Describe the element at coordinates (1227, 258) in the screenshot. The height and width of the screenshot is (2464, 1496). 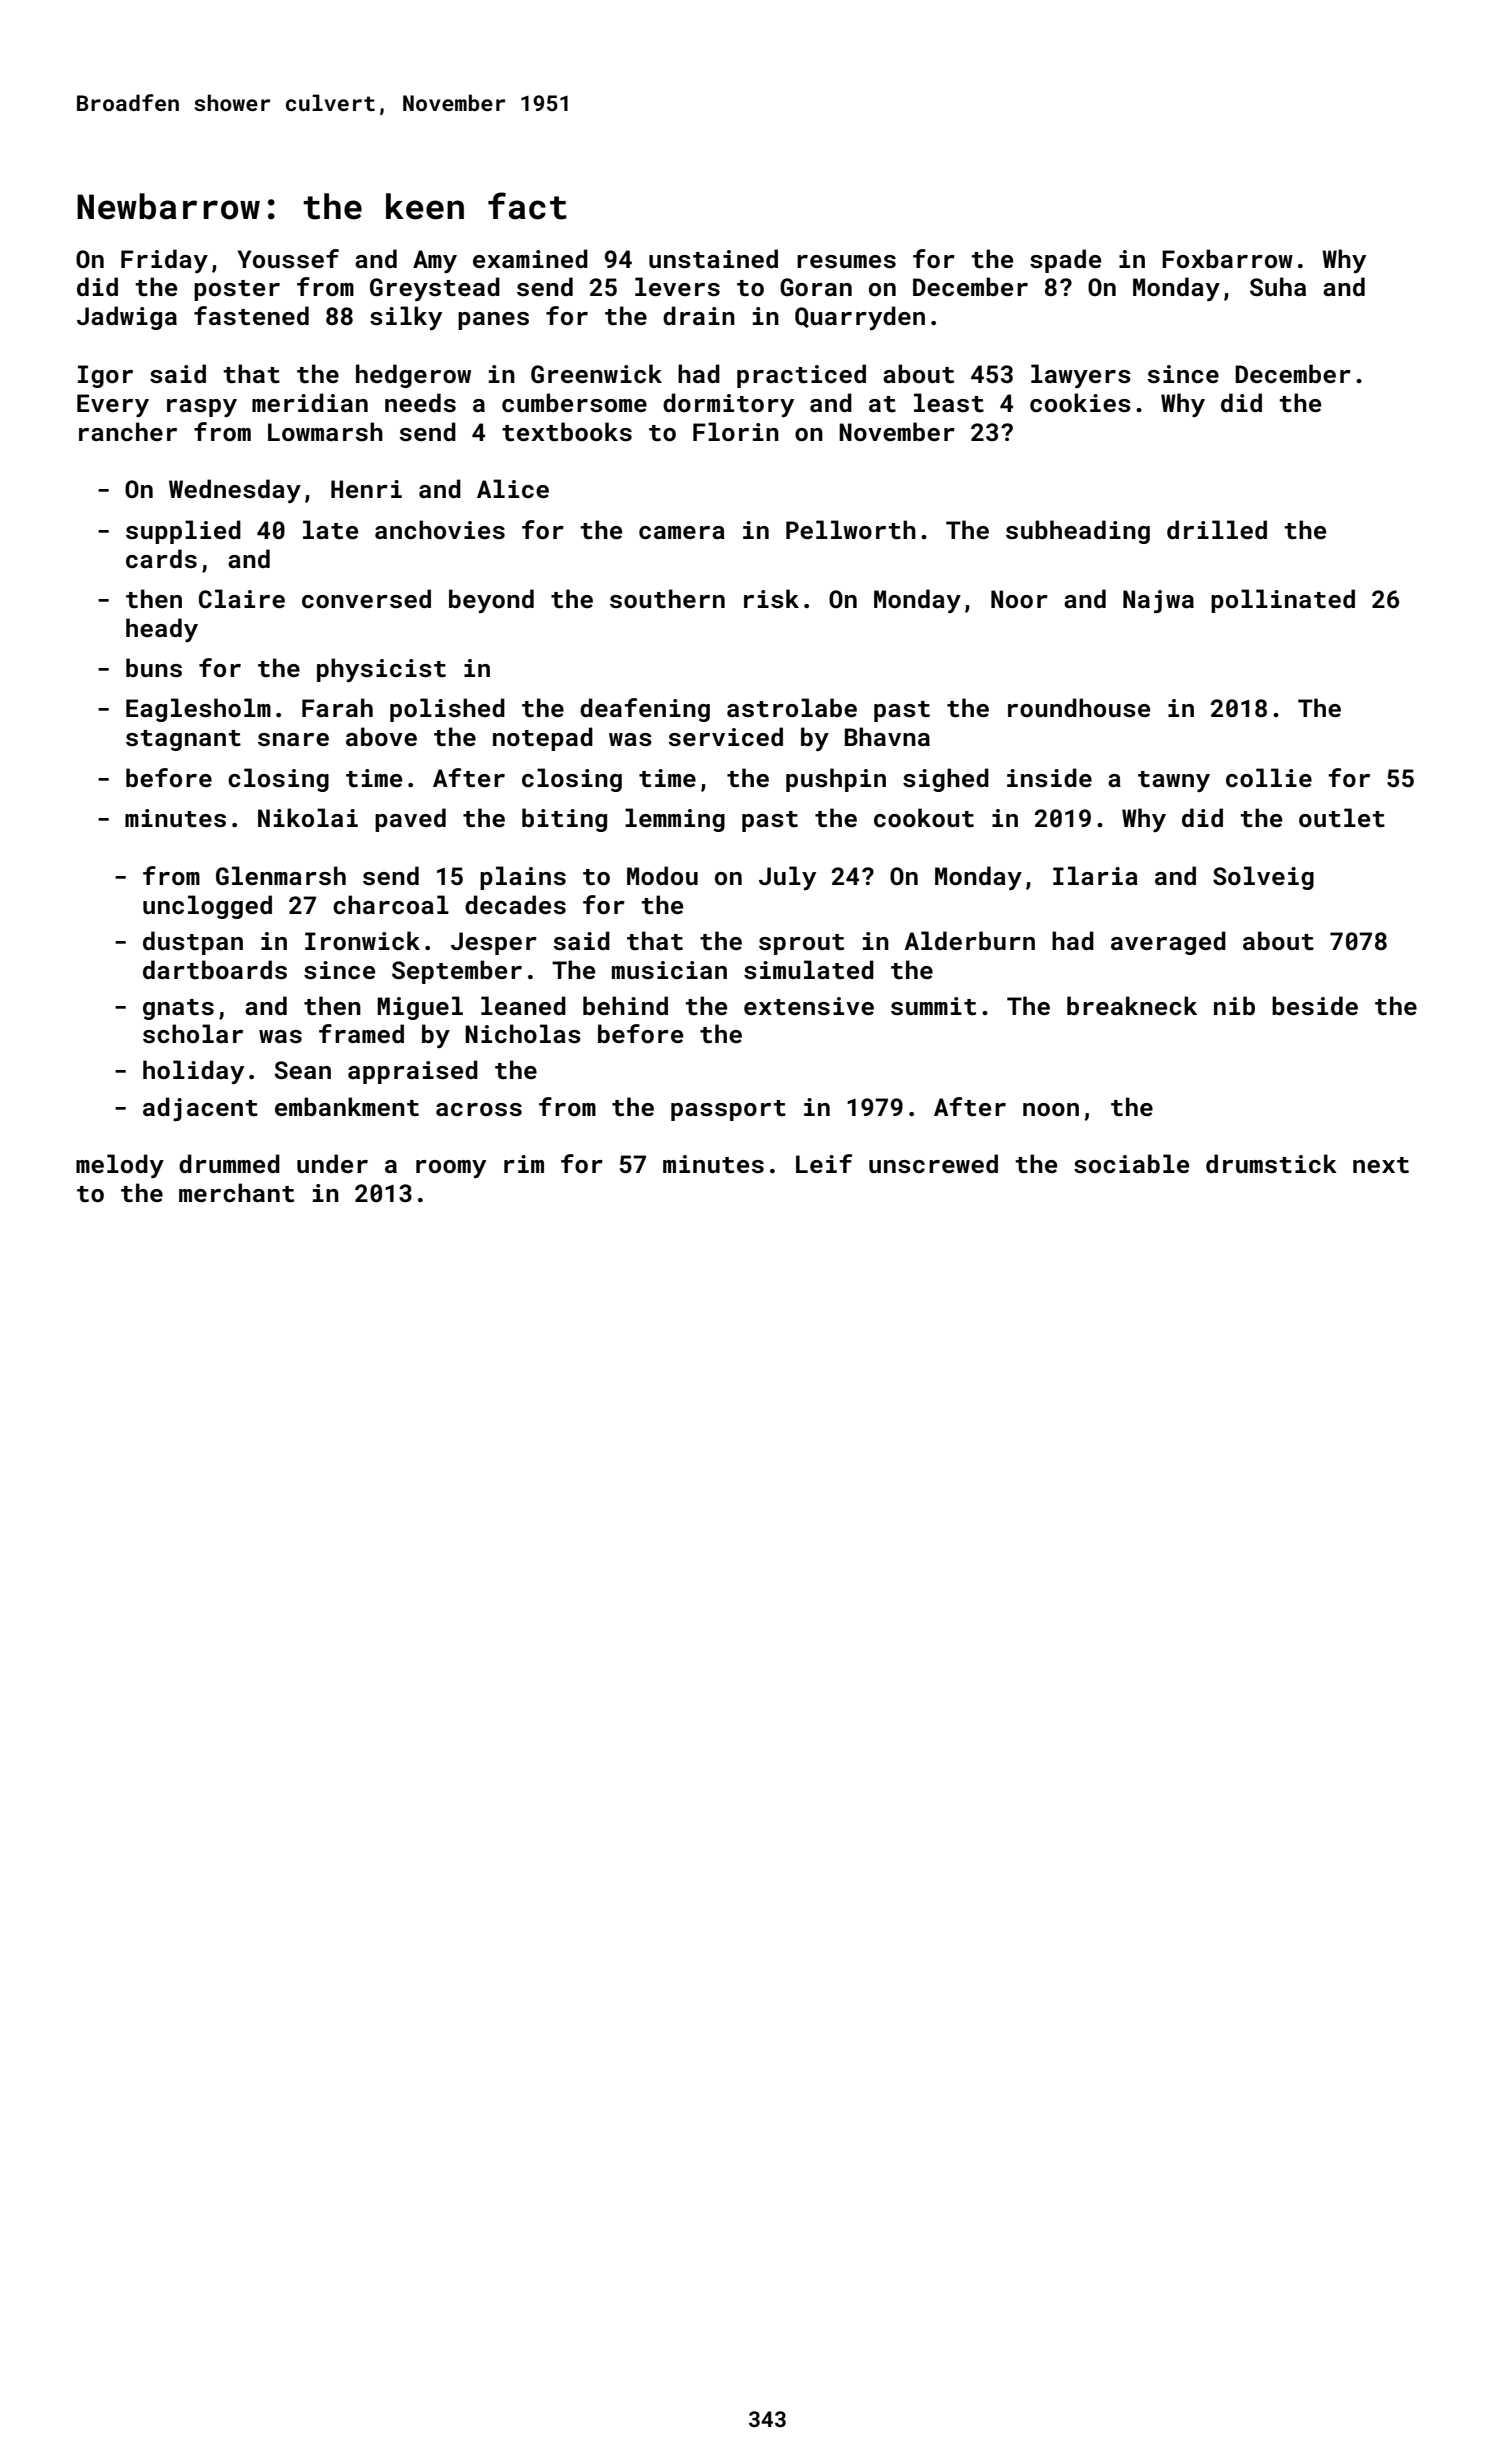
I see `Foxbarrow` at that location.
